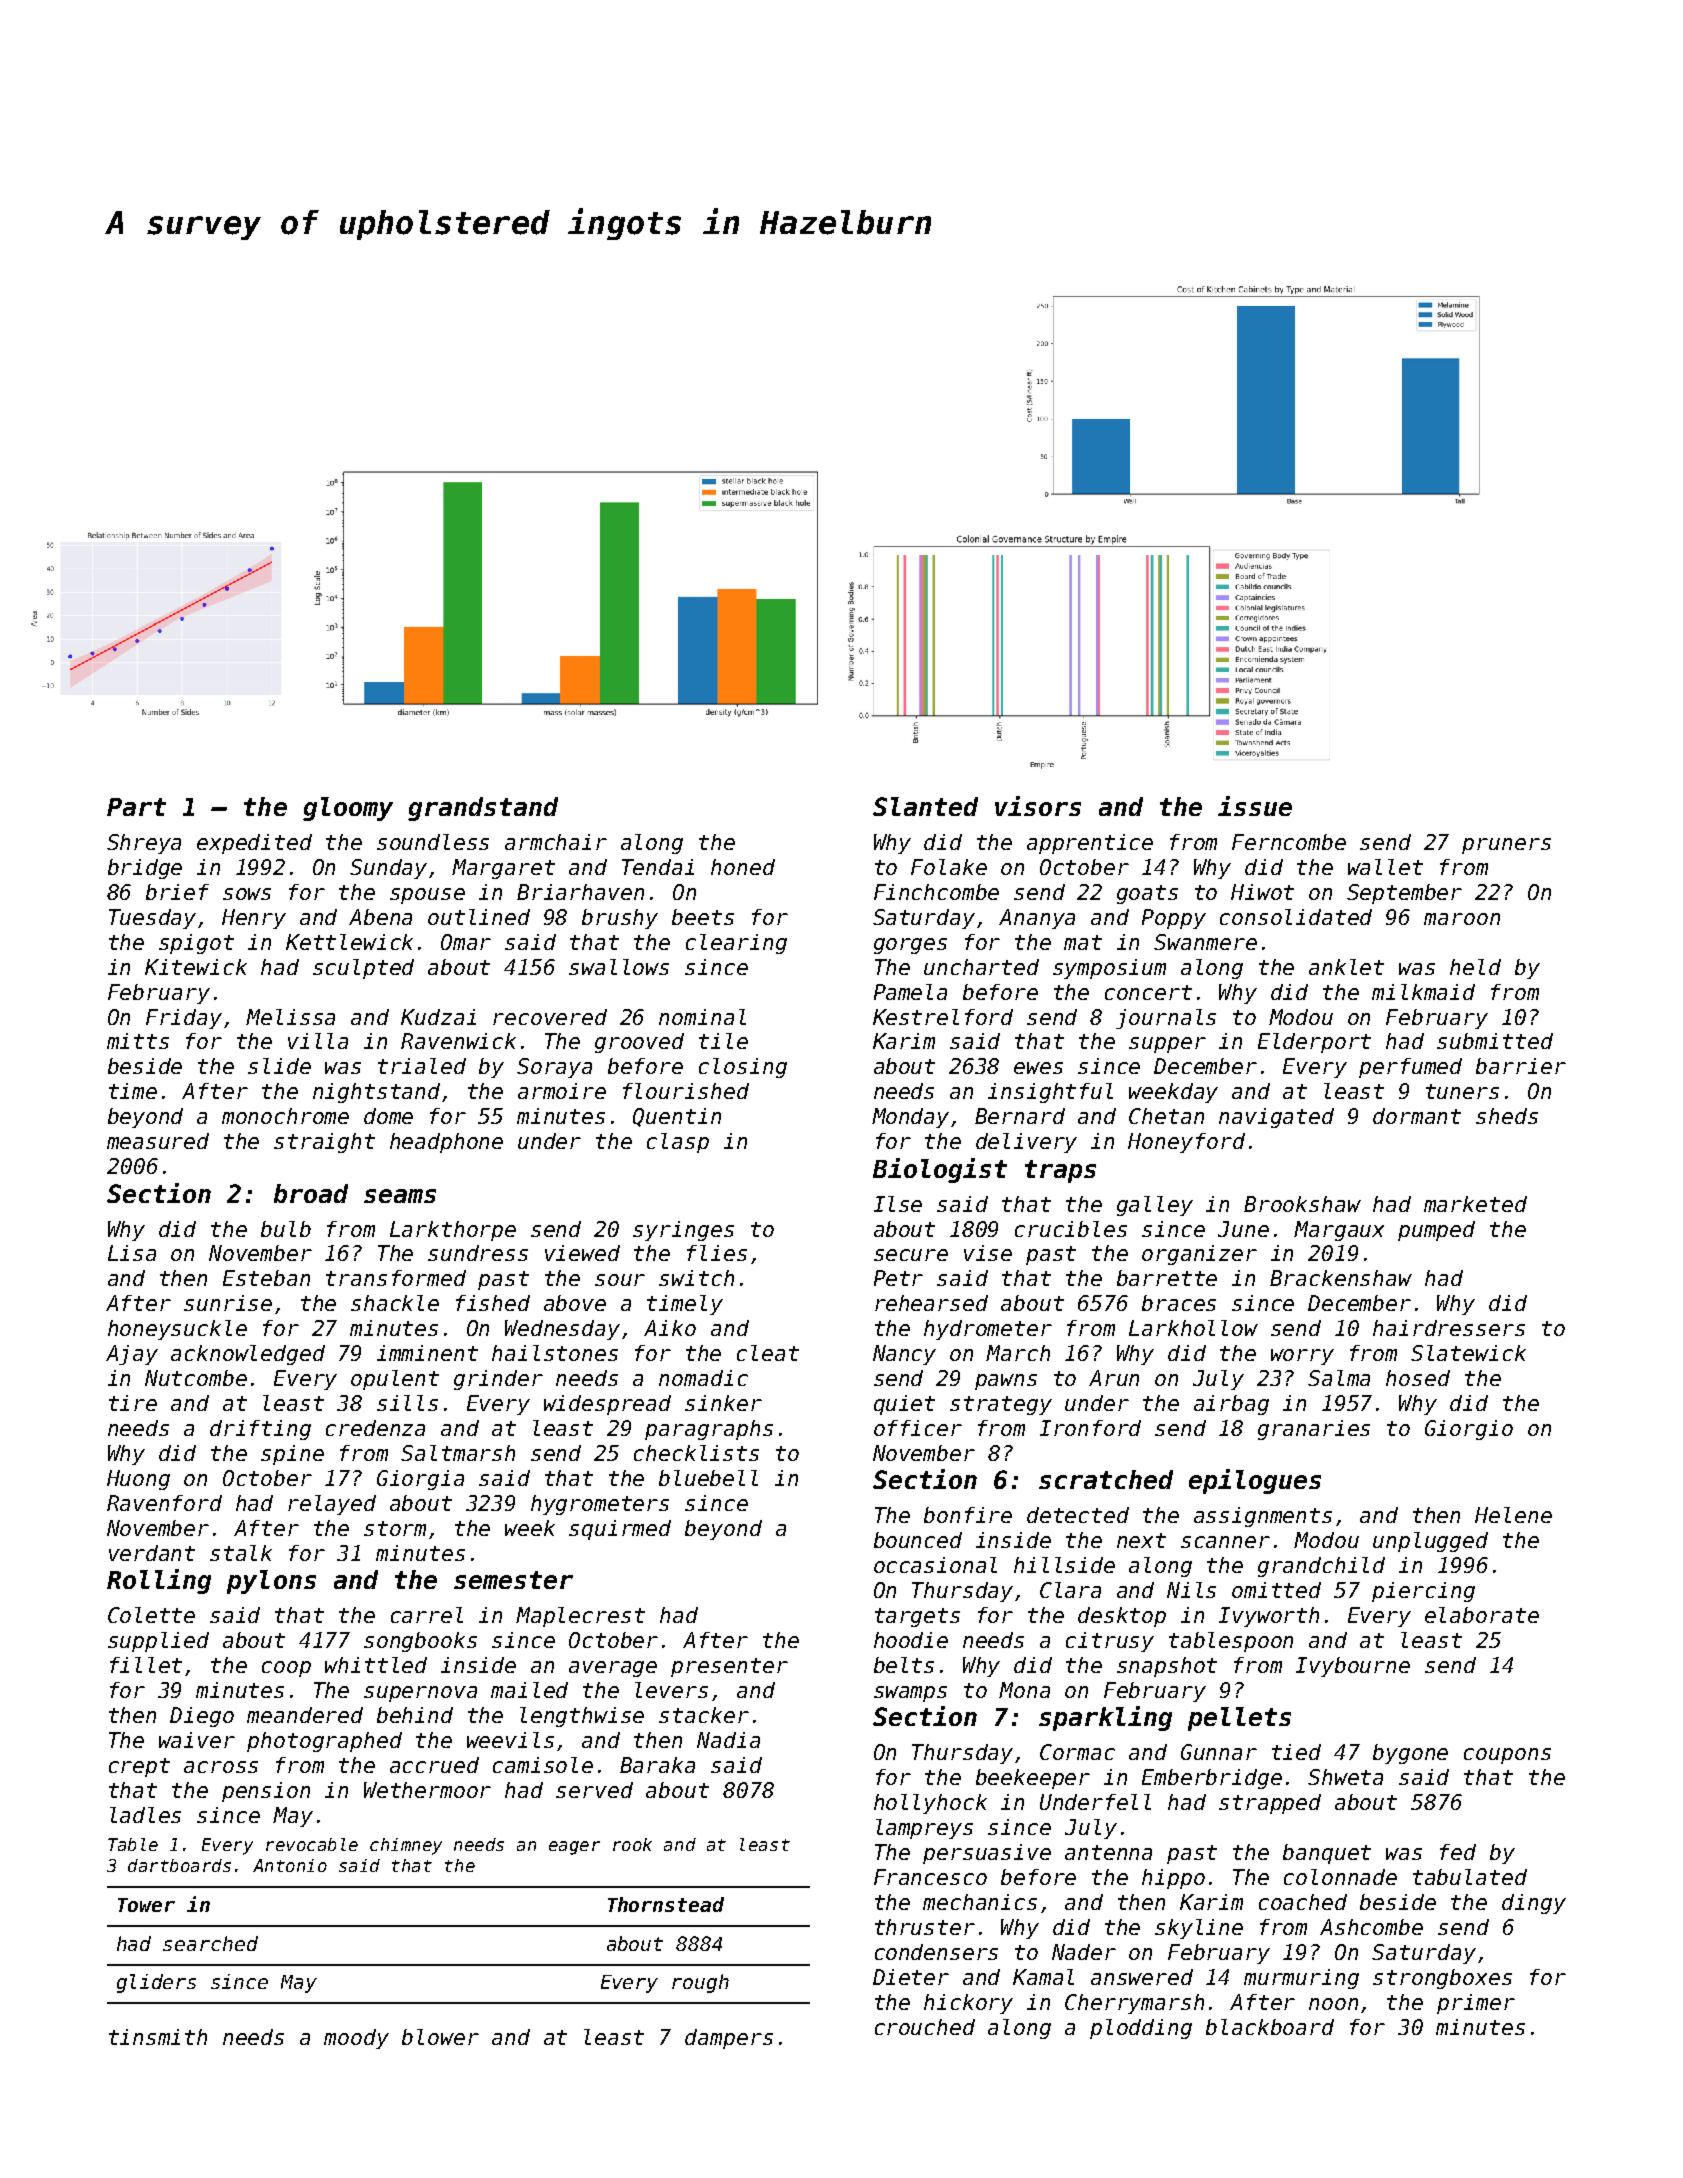  What do you see at coordinates (483, 809) in the image?
I see `grandstand` at bounding box center [483, 809].
